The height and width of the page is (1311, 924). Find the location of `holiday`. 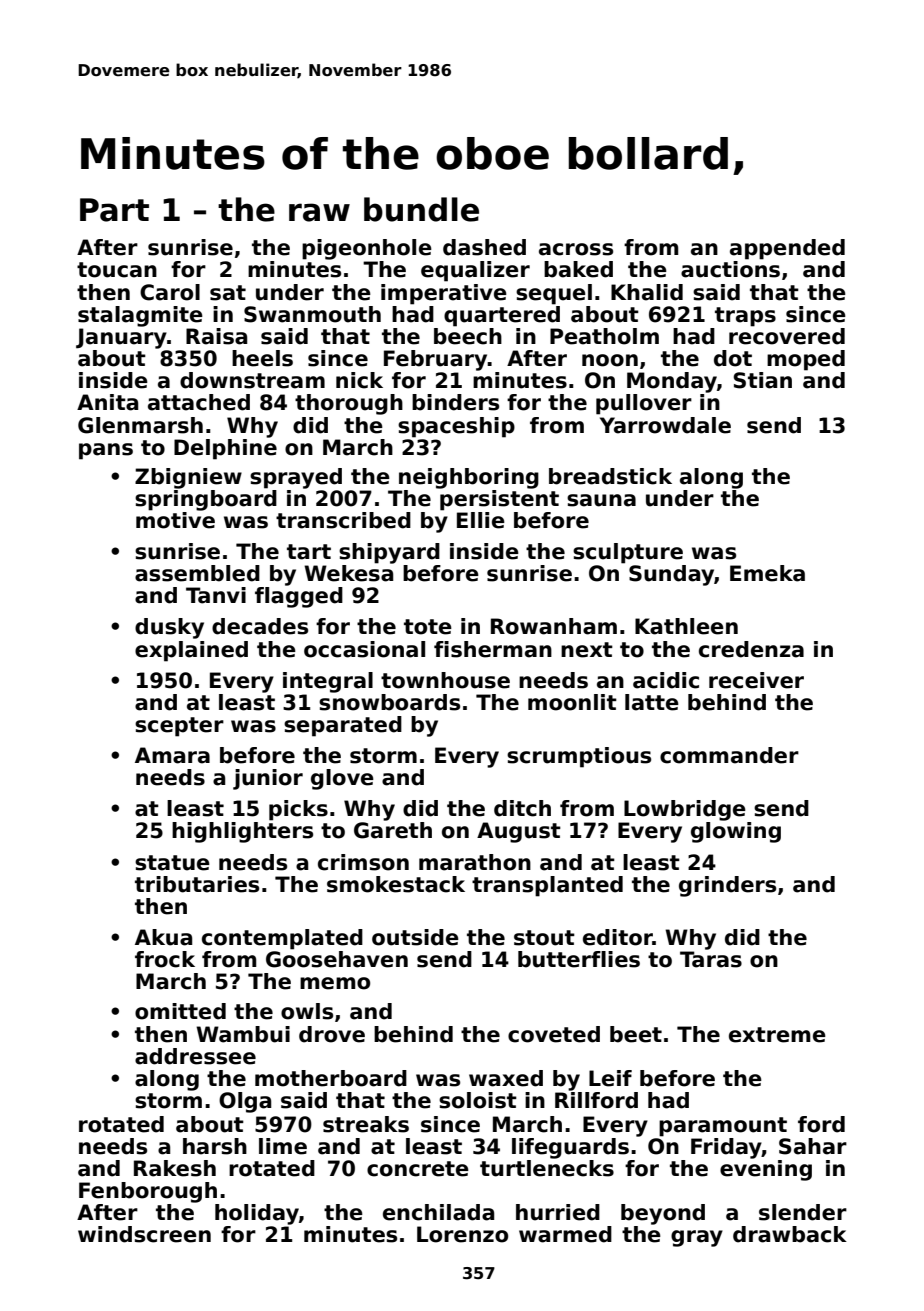

holiday is located at coordinates (257, 1214).
